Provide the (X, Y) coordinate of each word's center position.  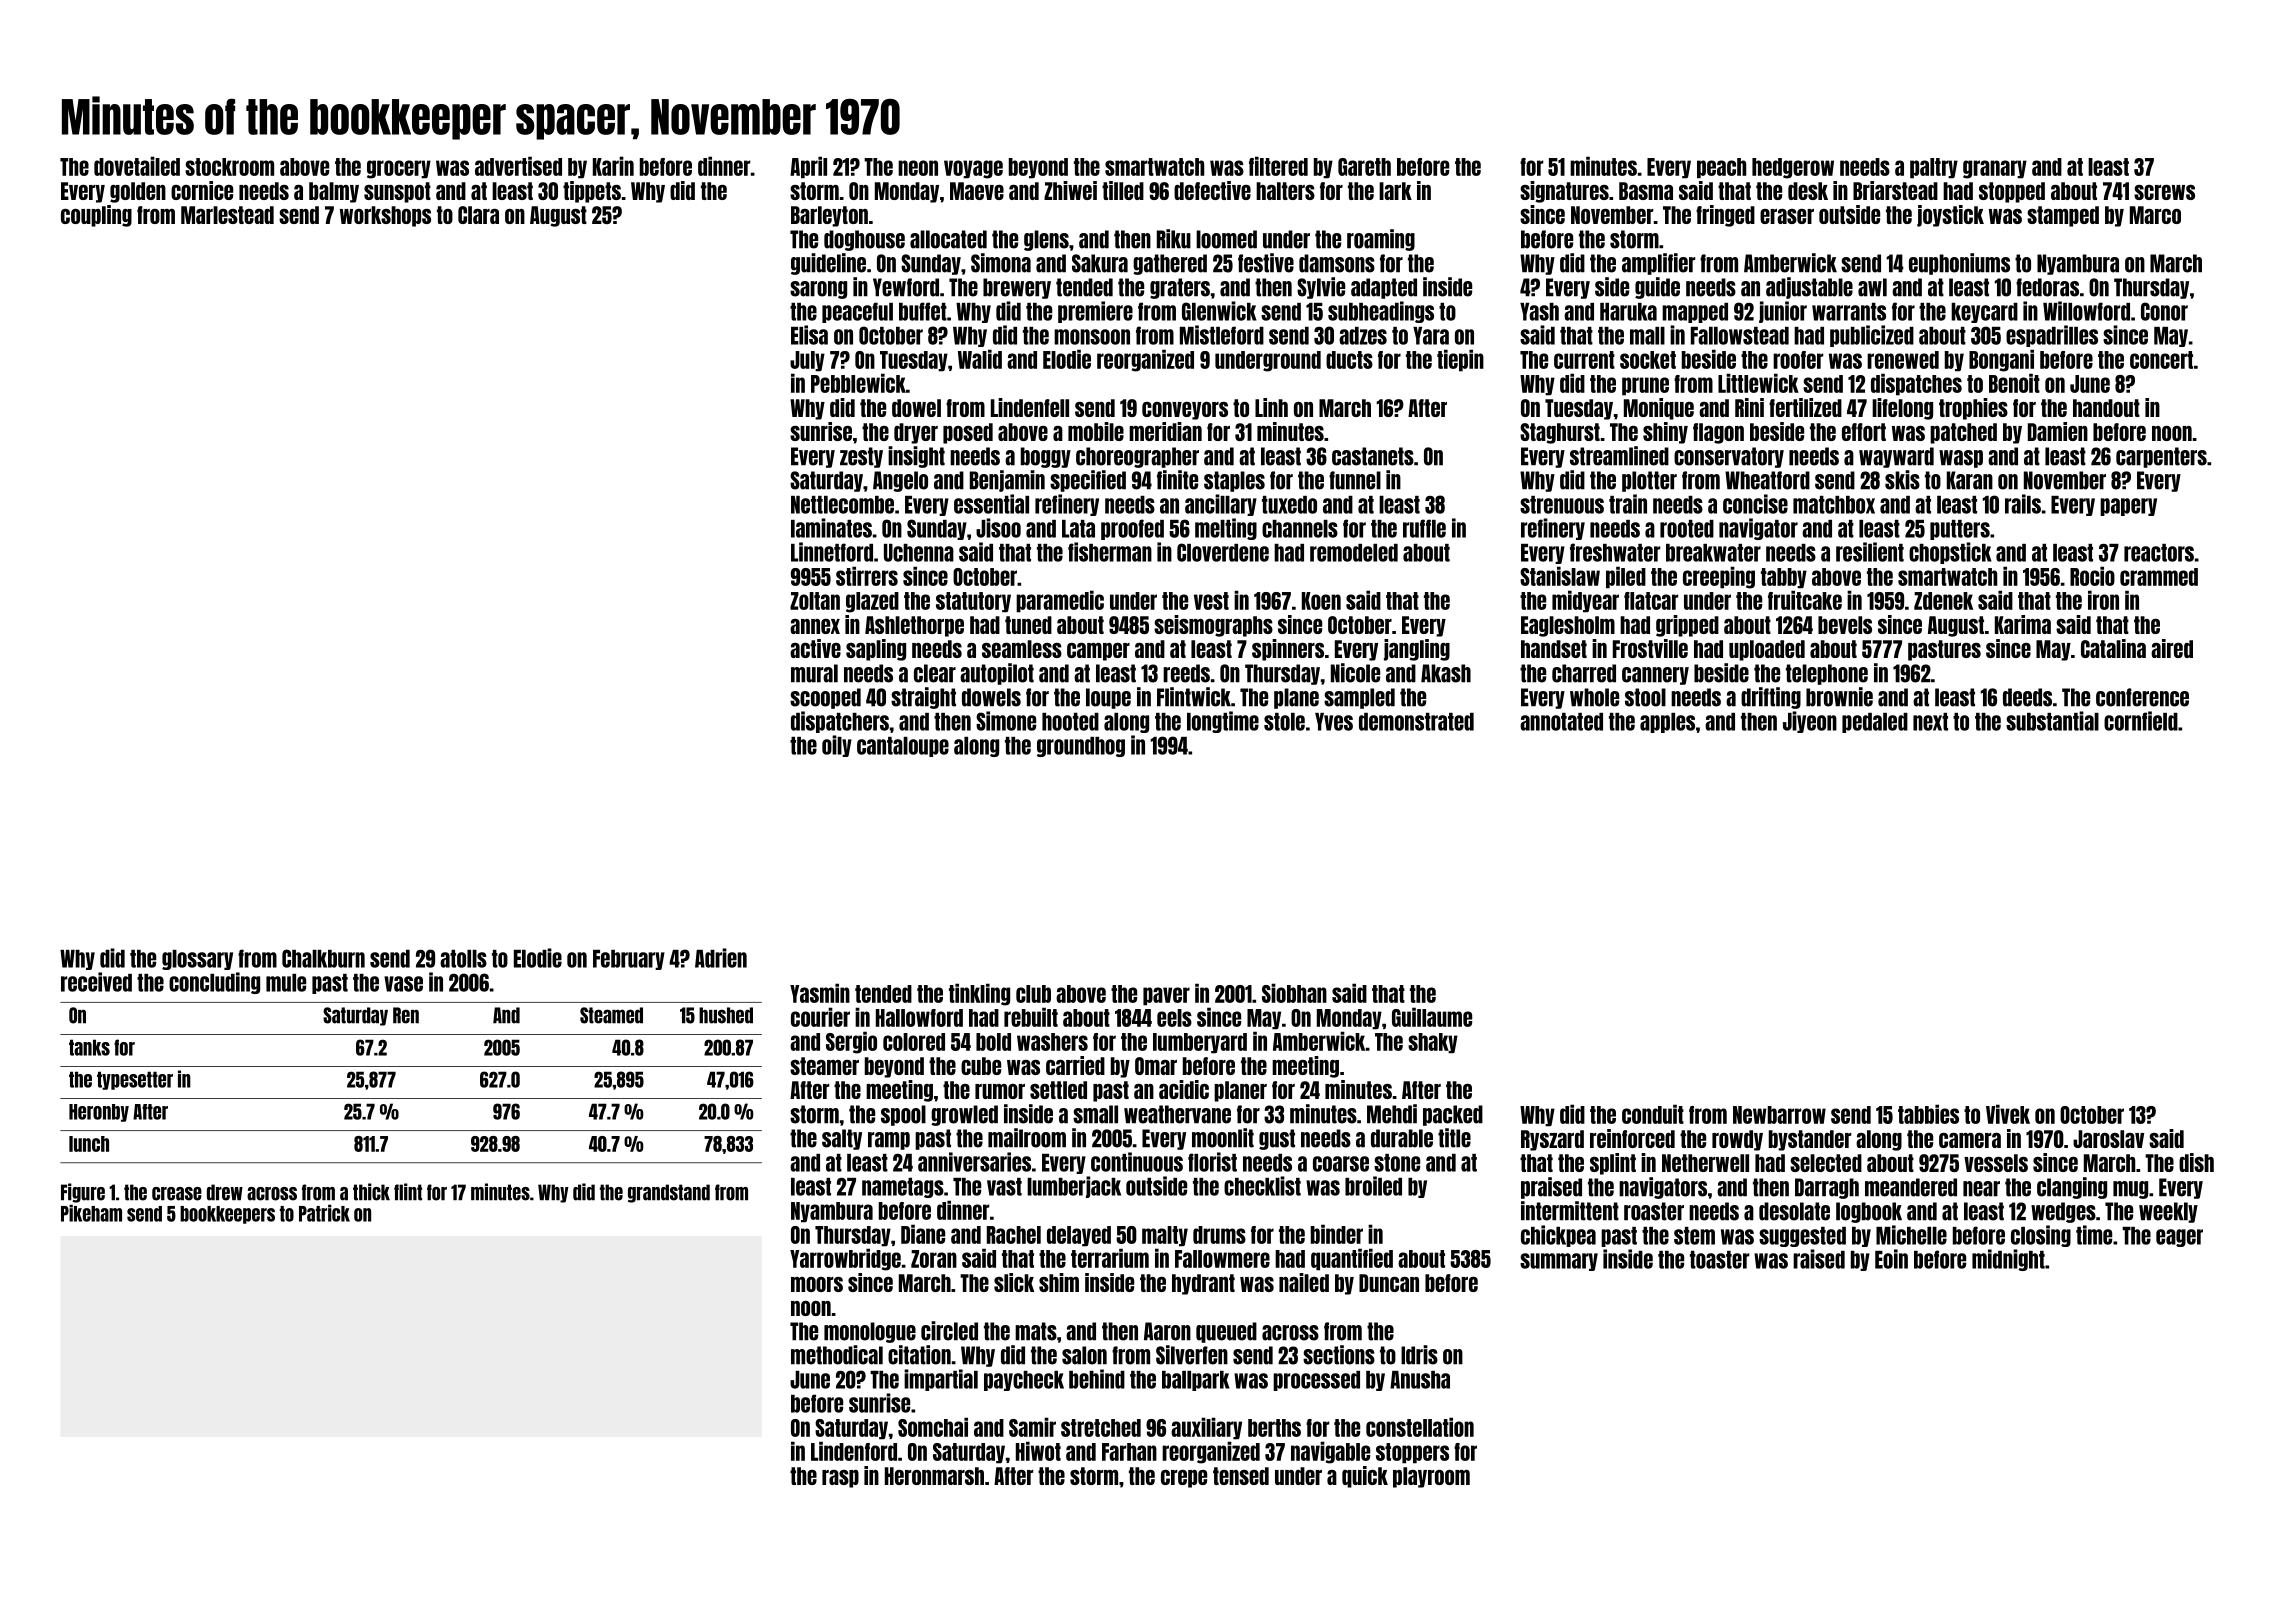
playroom (1431, 1477)
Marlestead (227, 215)
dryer (916, 433)
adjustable (1809, 288)
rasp (840, 1479)
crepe (1184, 1479)
